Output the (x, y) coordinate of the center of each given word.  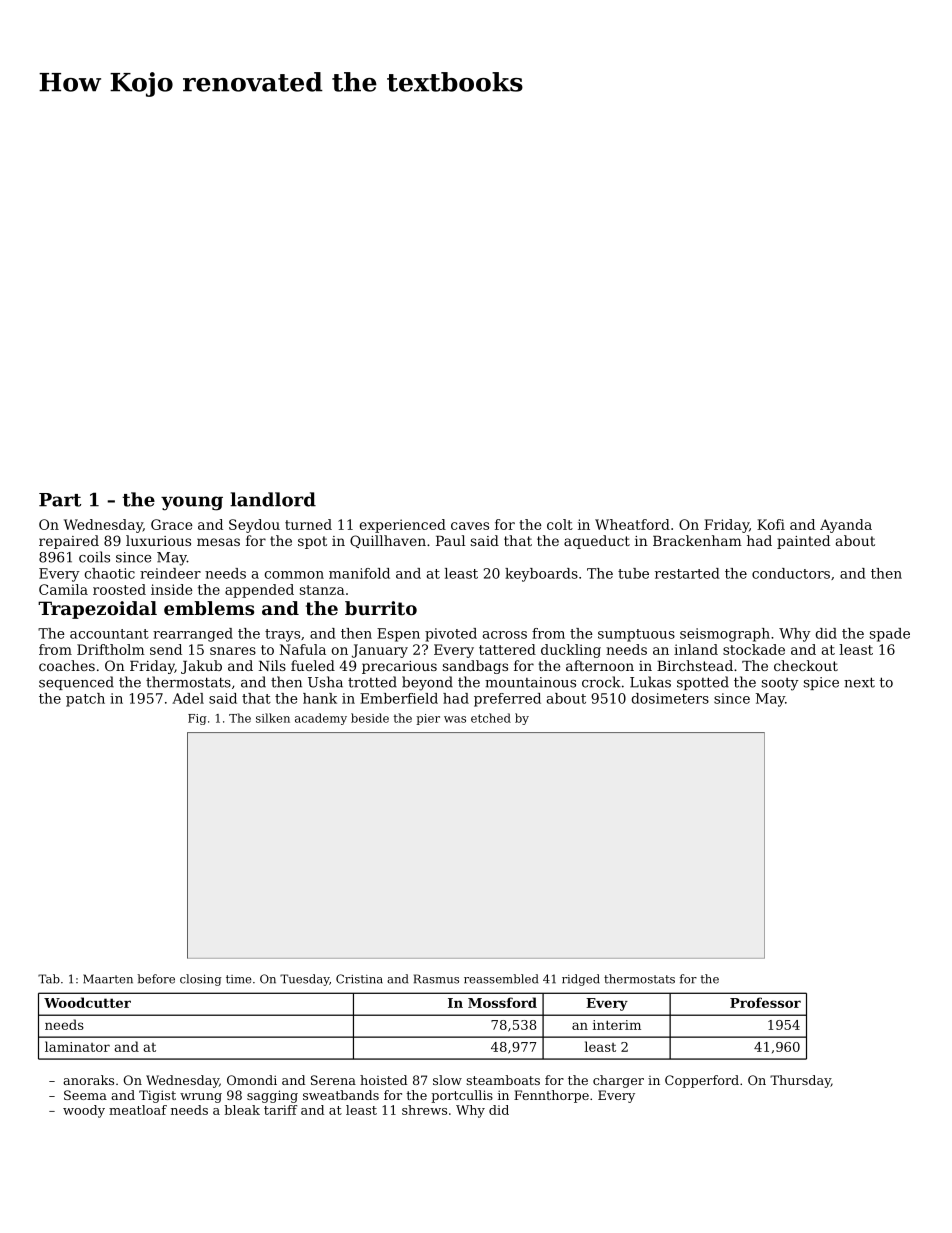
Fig (197, 719)
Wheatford (632, 524)
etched (491, 718)
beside (370, 718)
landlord (273, 499)
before (156, 979)
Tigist (157, 1096)
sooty (780, 684)
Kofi (771, 524)
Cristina (359, 979)
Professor (765, 1002)
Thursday (800, 1081)
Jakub (201, 667)
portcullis (462, 1096)
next (859, 682)
